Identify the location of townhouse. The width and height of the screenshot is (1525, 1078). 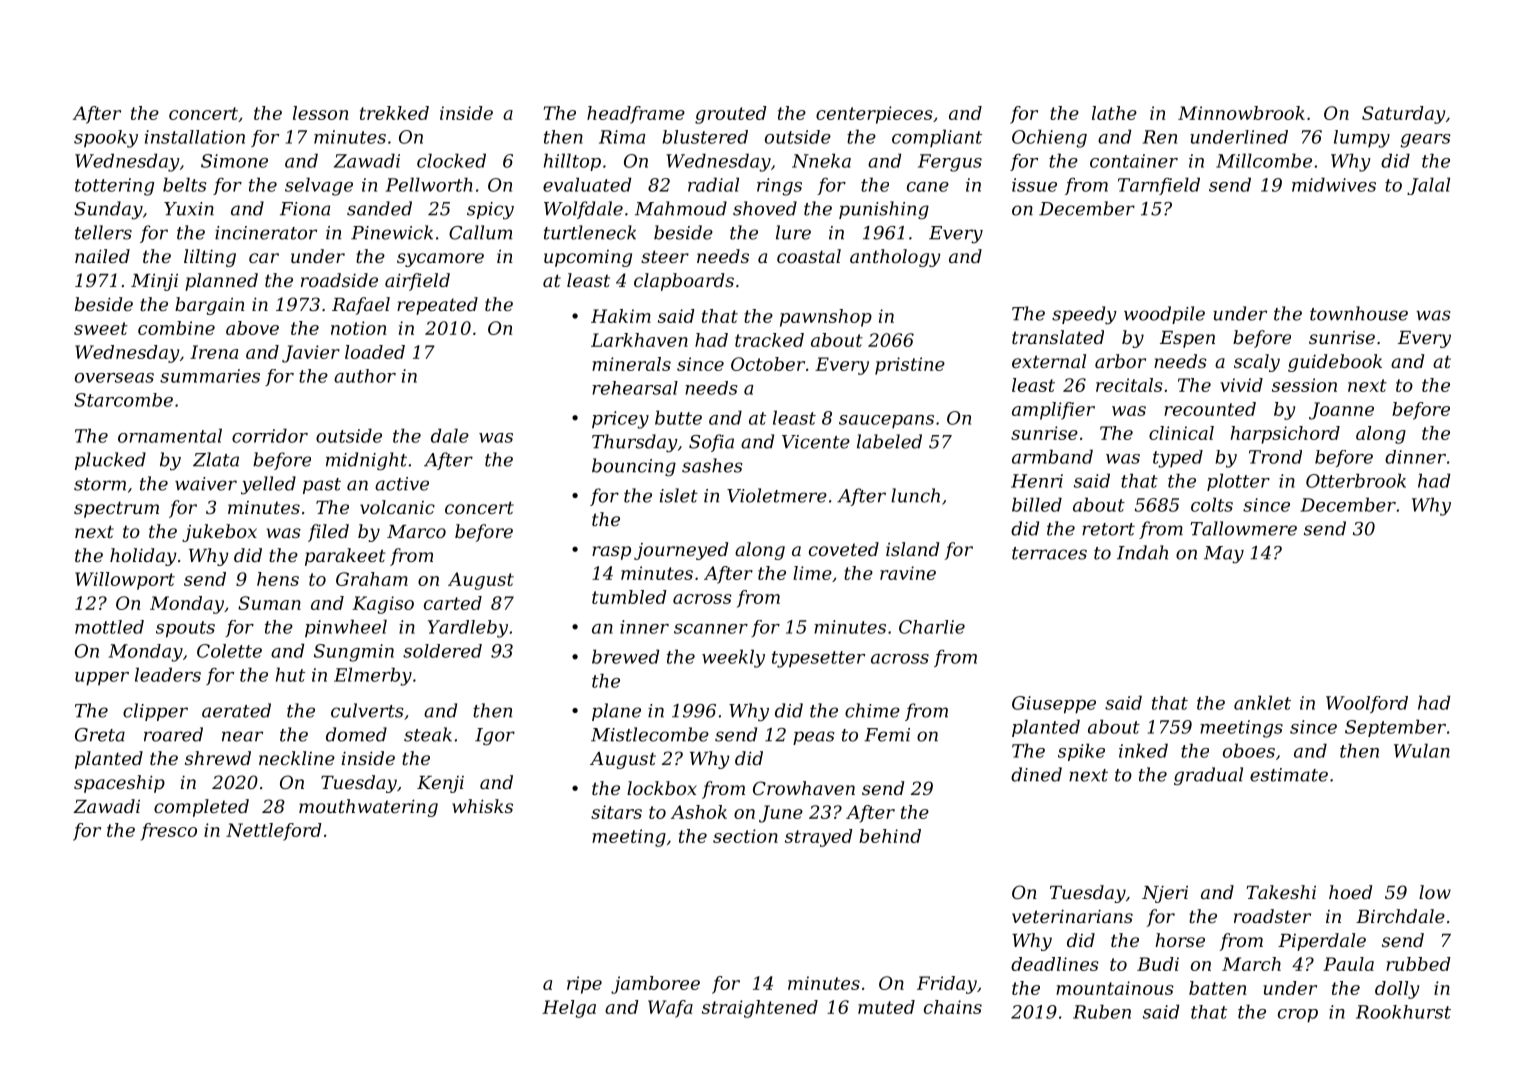
(1359, 313).
